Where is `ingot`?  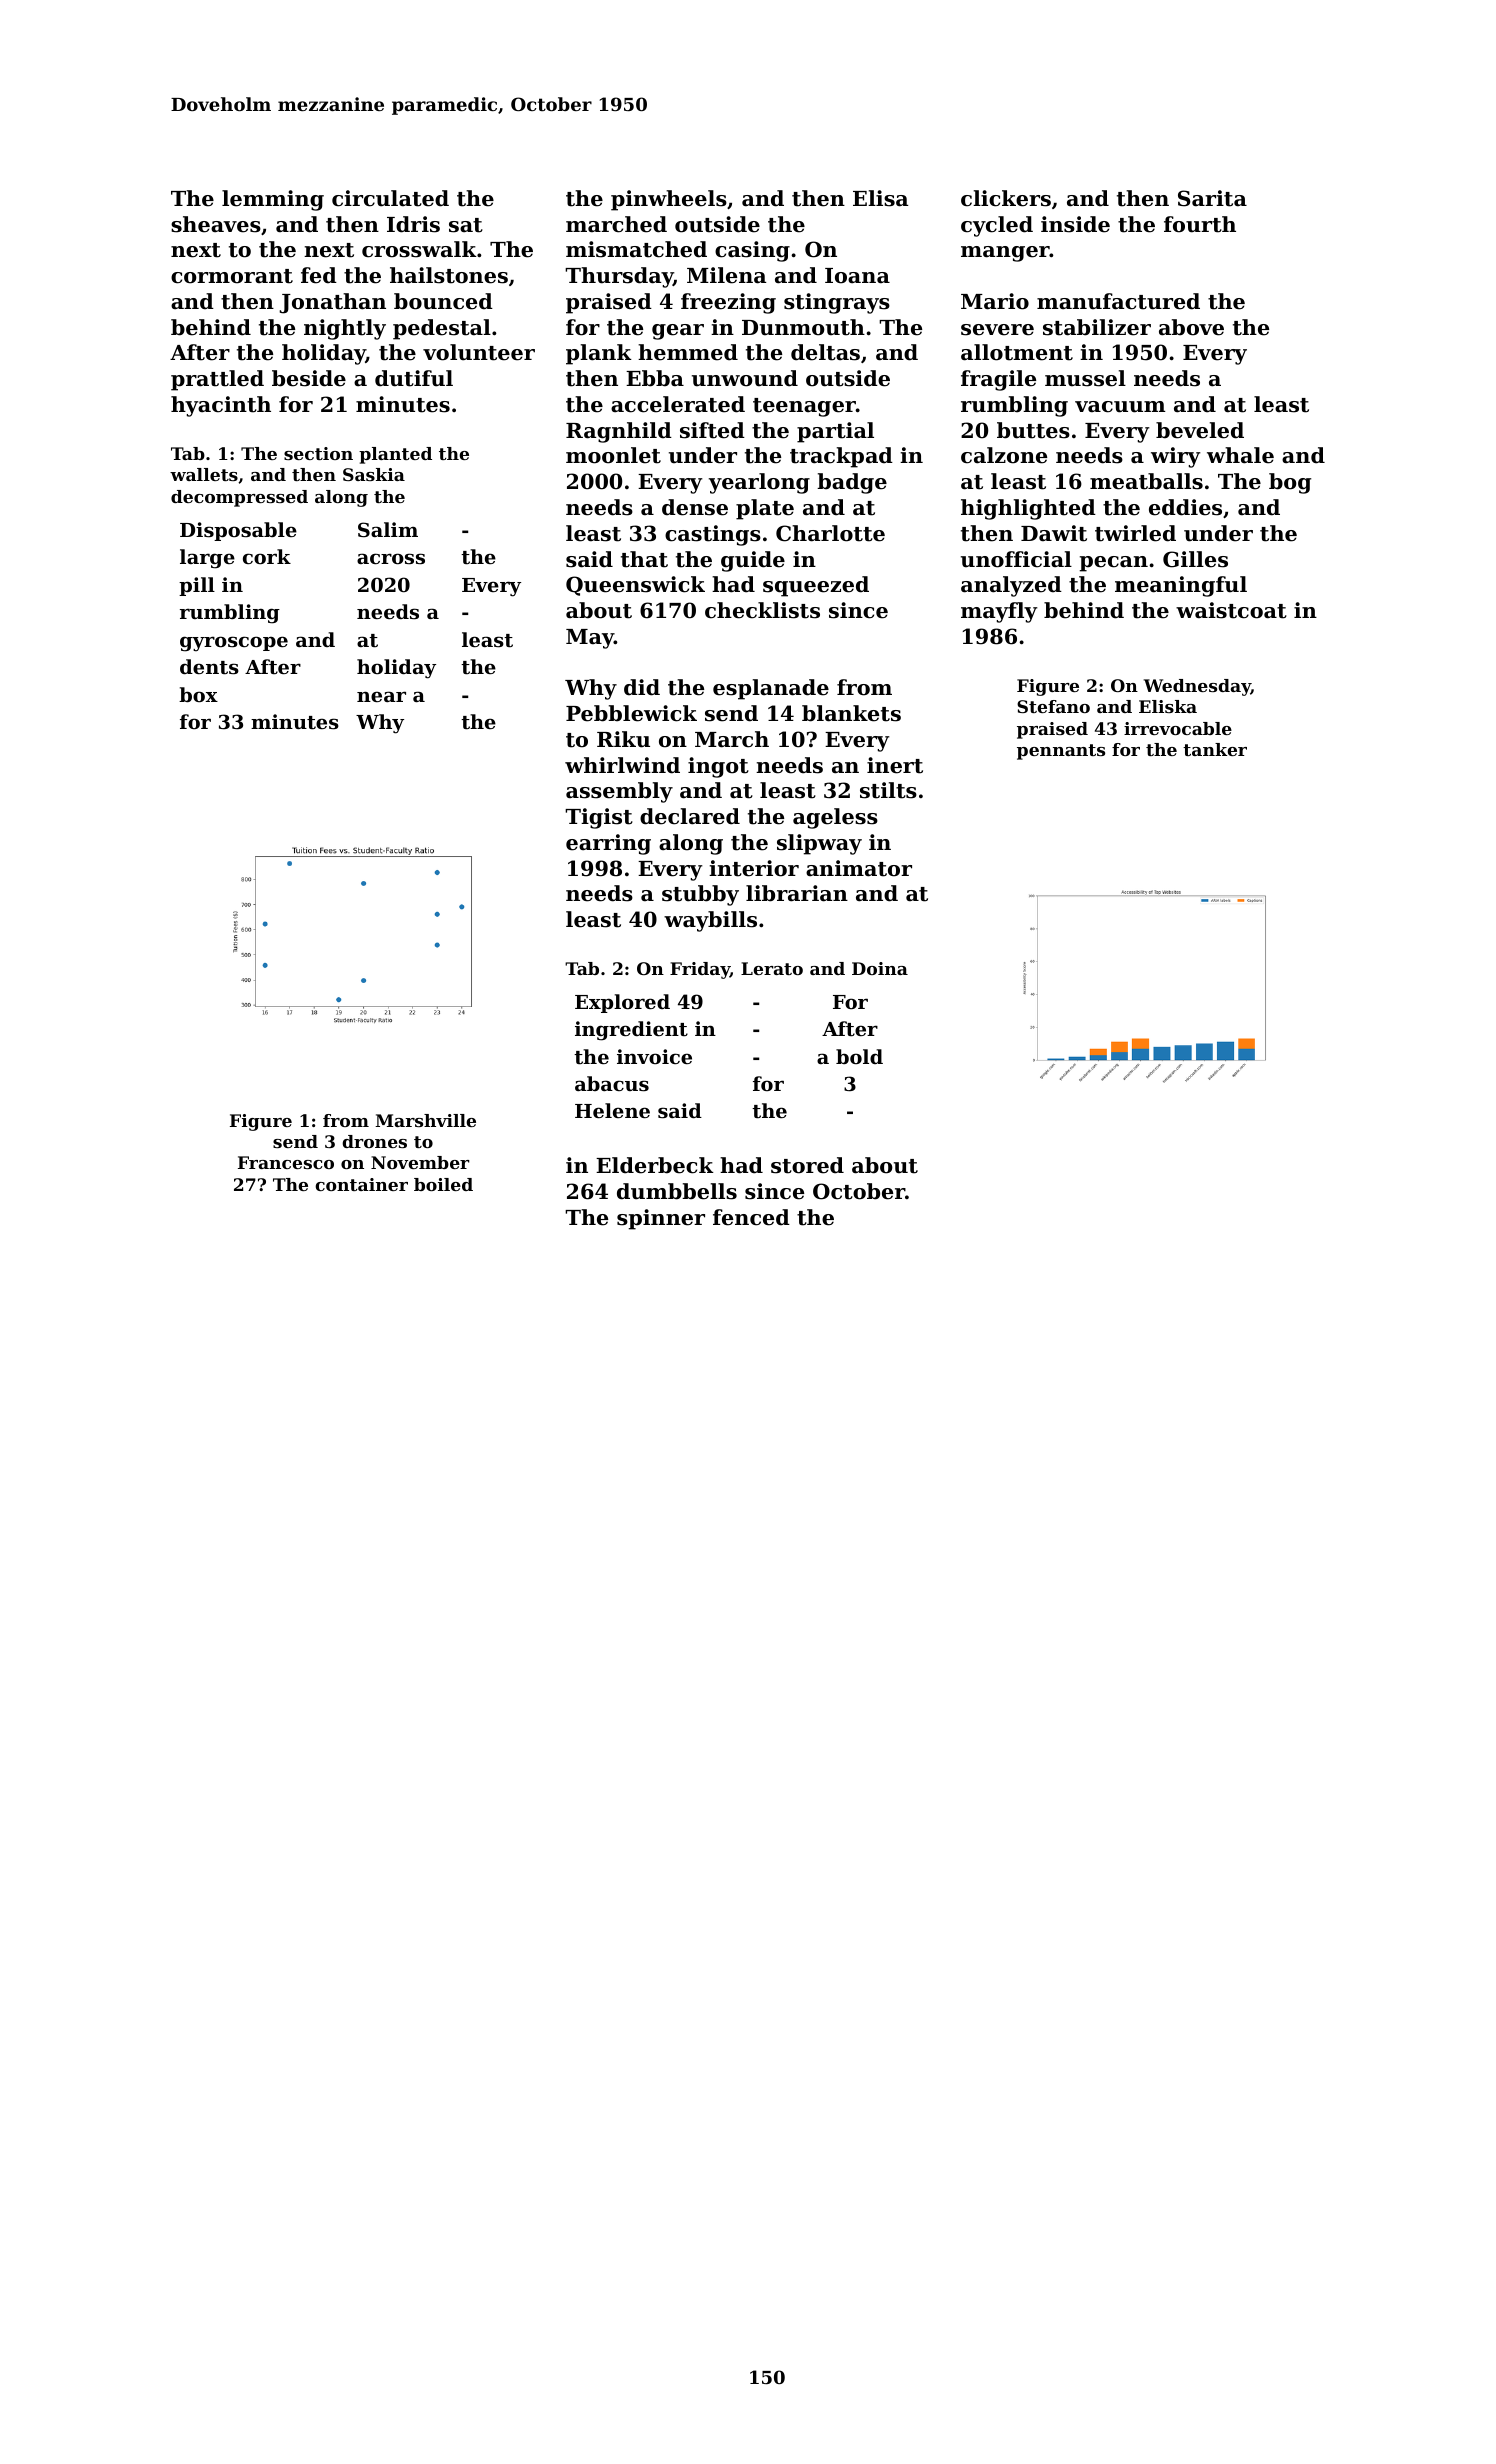
ingot is located at coordinates (718, 767).
